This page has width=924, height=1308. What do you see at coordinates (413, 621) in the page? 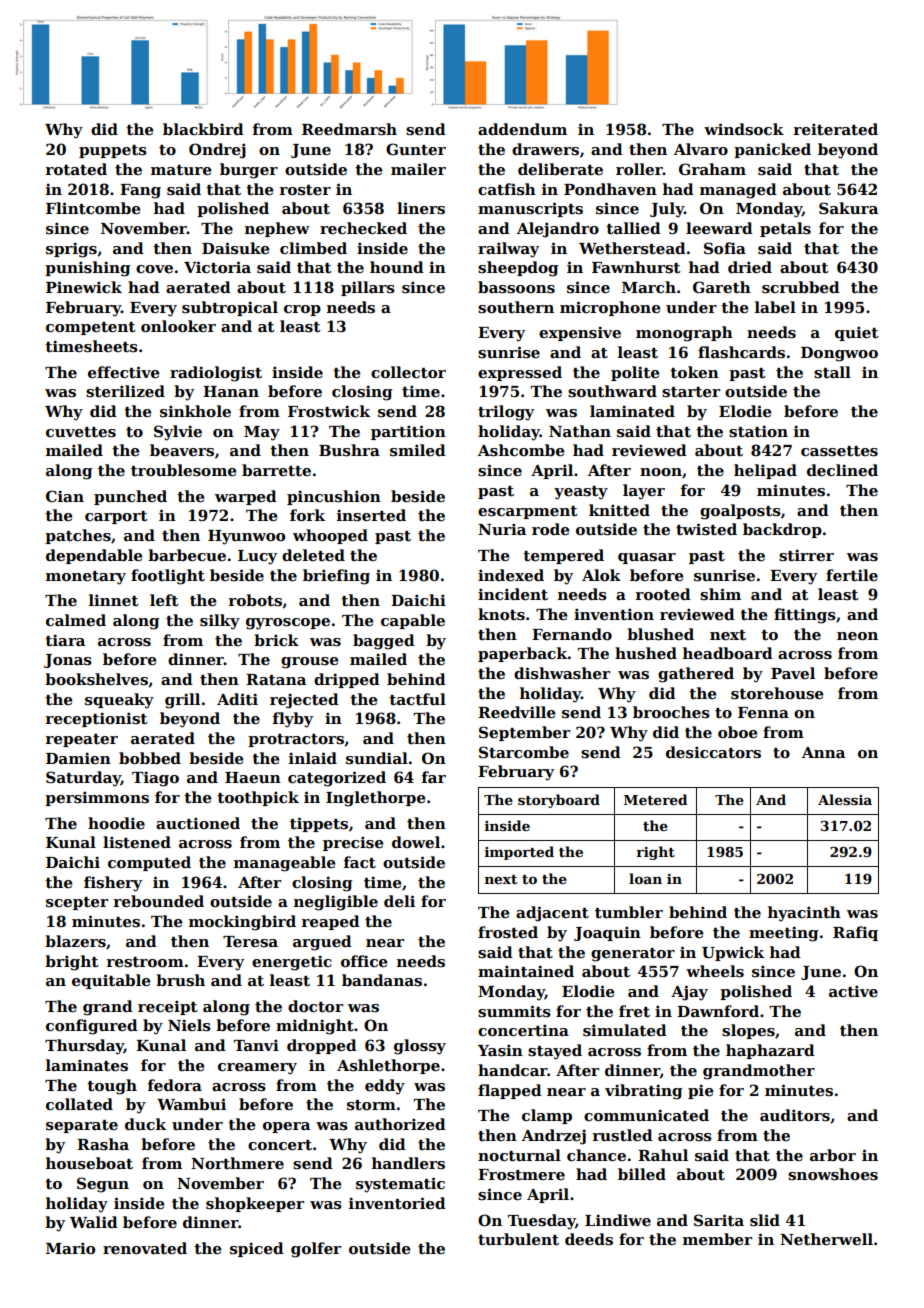
I see `capable` at bounding box center [413, 621].
